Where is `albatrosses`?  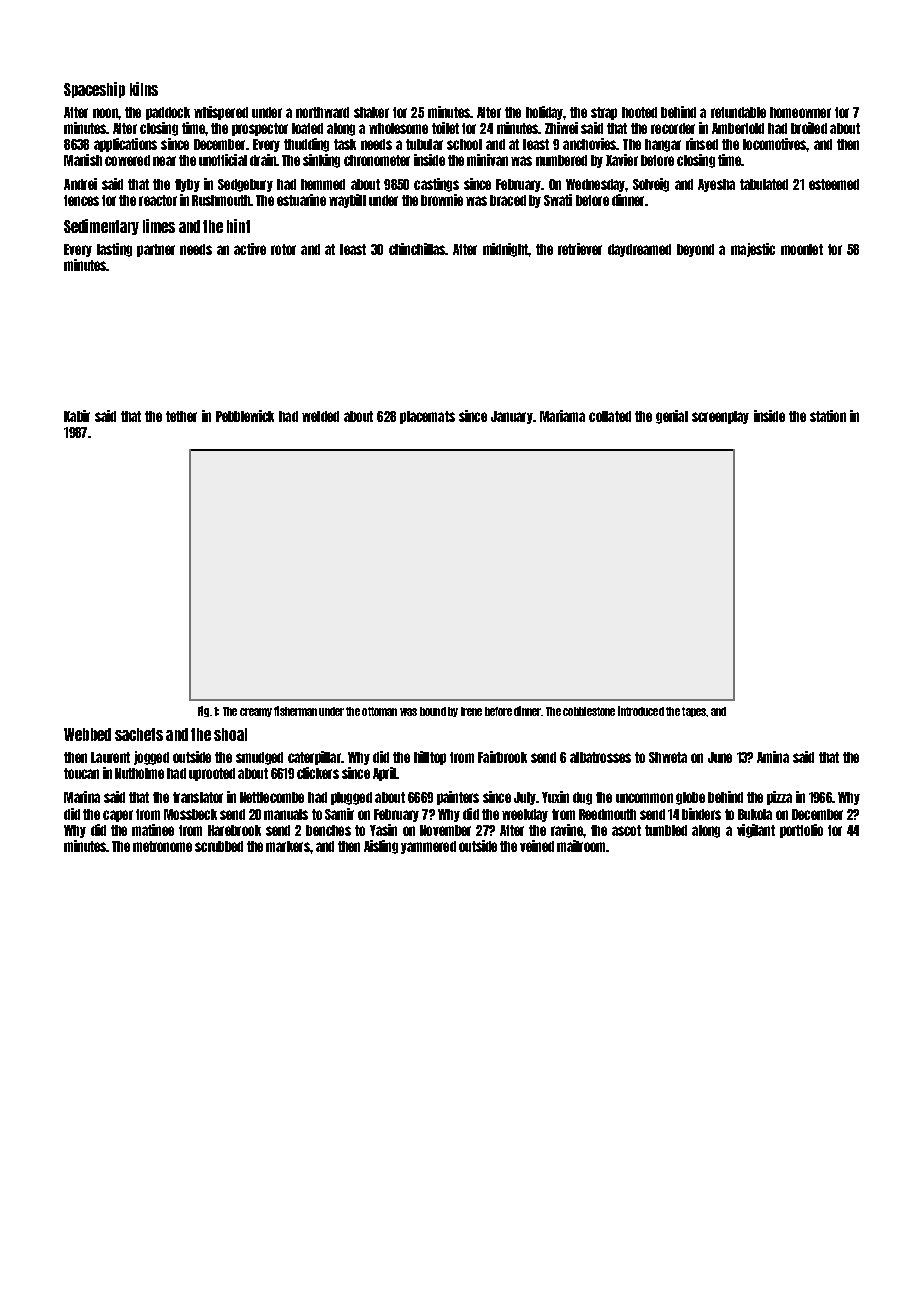 albatrosses is located at coordinates (600, 757).
